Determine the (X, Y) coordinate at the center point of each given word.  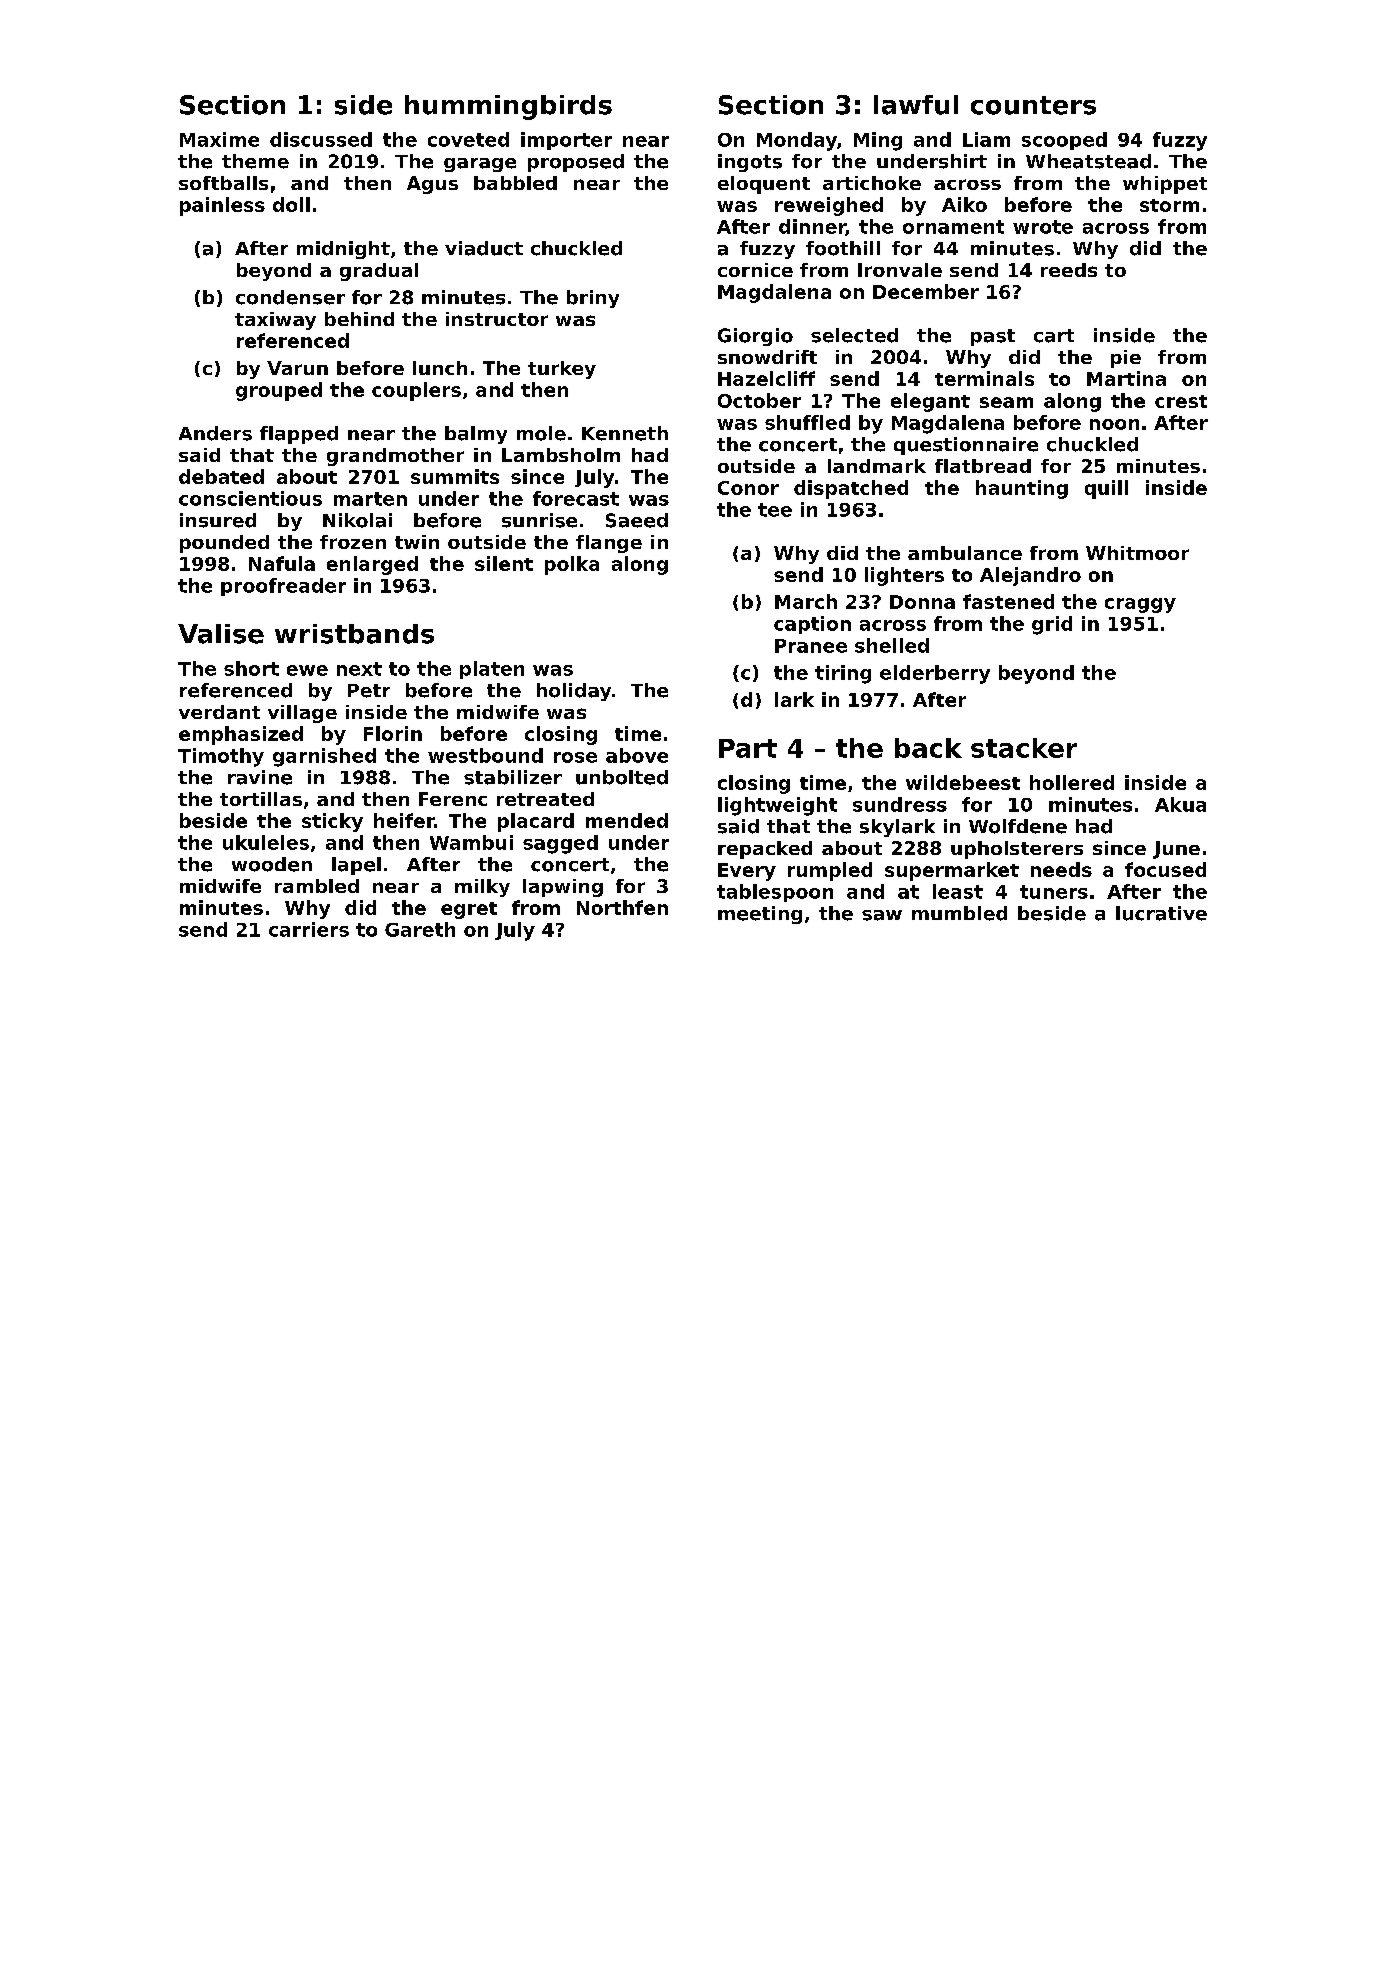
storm (1169, 205)
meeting (760, 915)
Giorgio (755, 337)
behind (359, 319)
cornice (755, 270)
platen (492, 670)
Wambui (471, 842)
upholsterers (1017, 850)
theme (255, 161)
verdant (219, 712)
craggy (1140, 605)
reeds (1069, 270)
